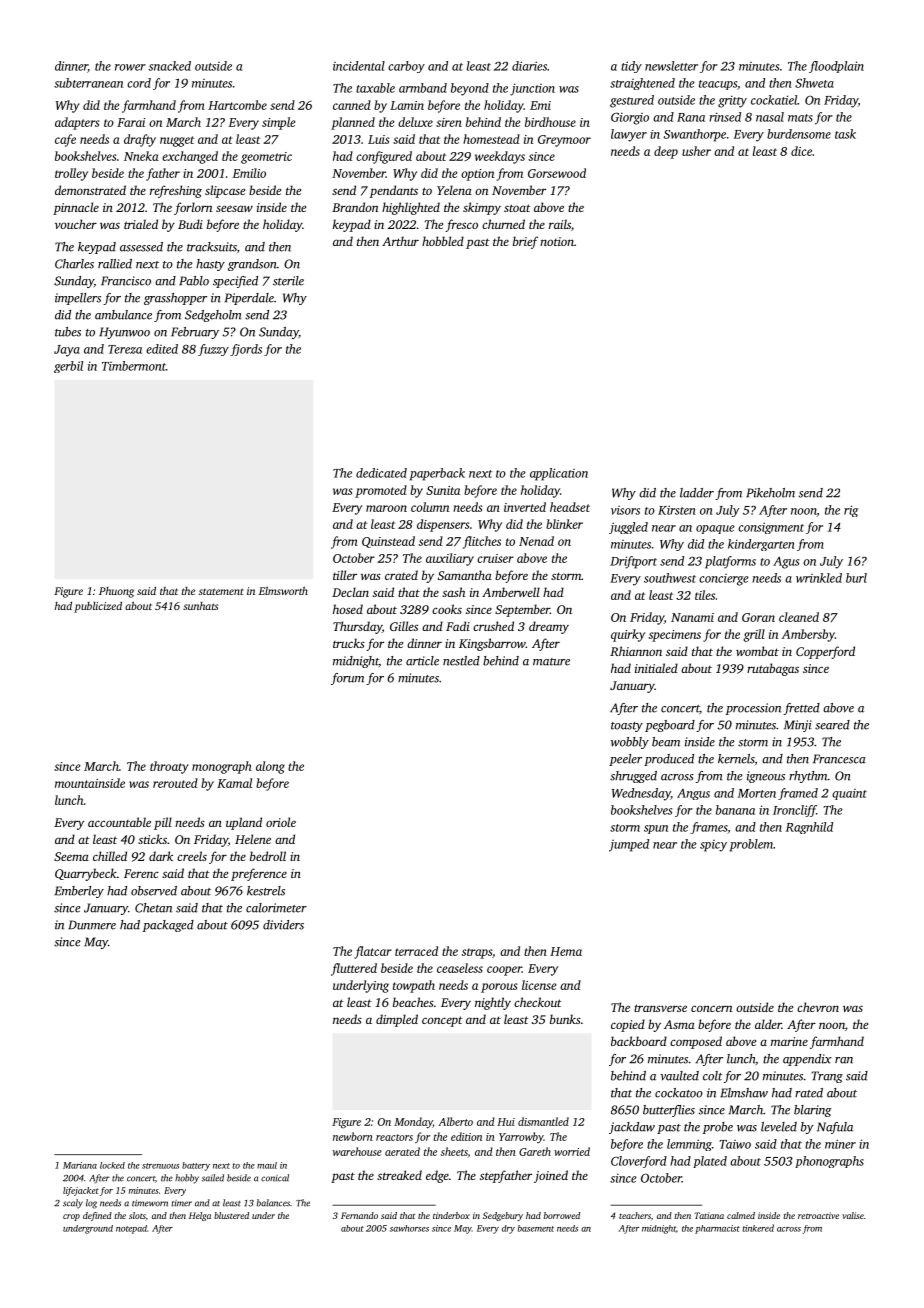 Image resolution: width=924 pixels, height=1308 pixels. What do you see at coordinates (477, 953) in the screenshot?
I see `straps` at bounding box center [477, 953].
